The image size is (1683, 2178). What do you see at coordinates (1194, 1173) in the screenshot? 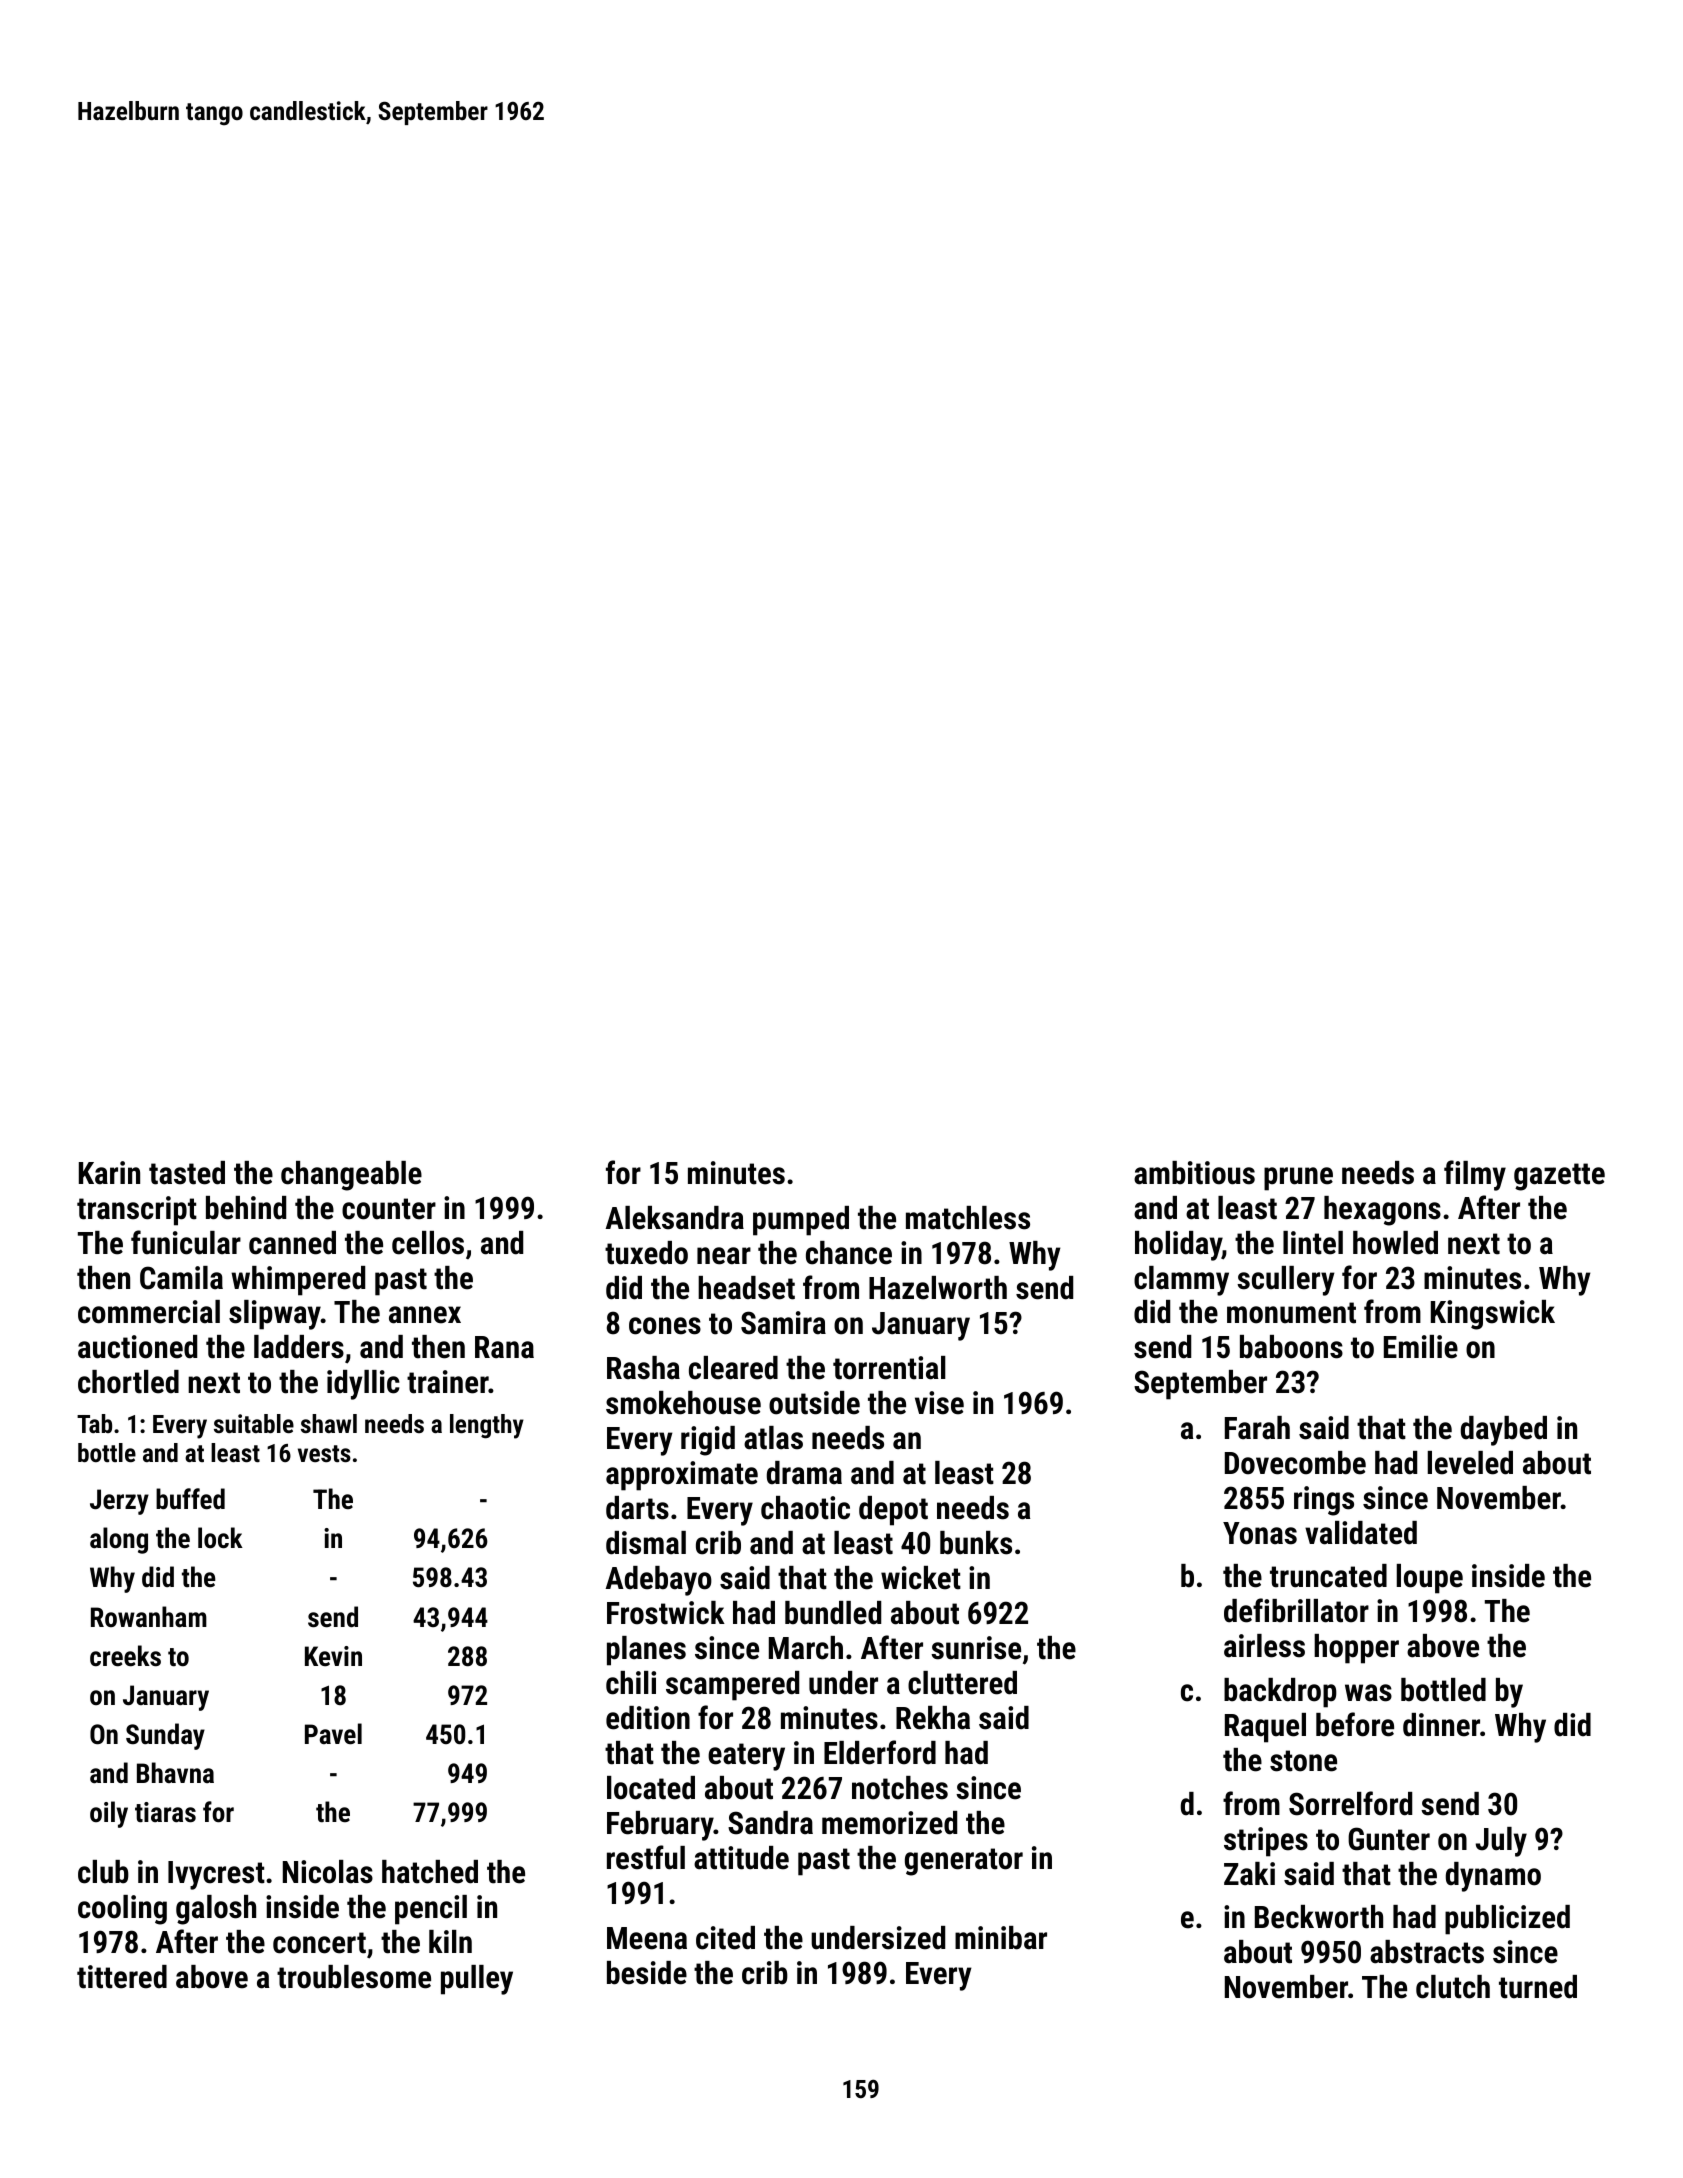
I see `ambitious` at bounding box center [1194, 1173].
